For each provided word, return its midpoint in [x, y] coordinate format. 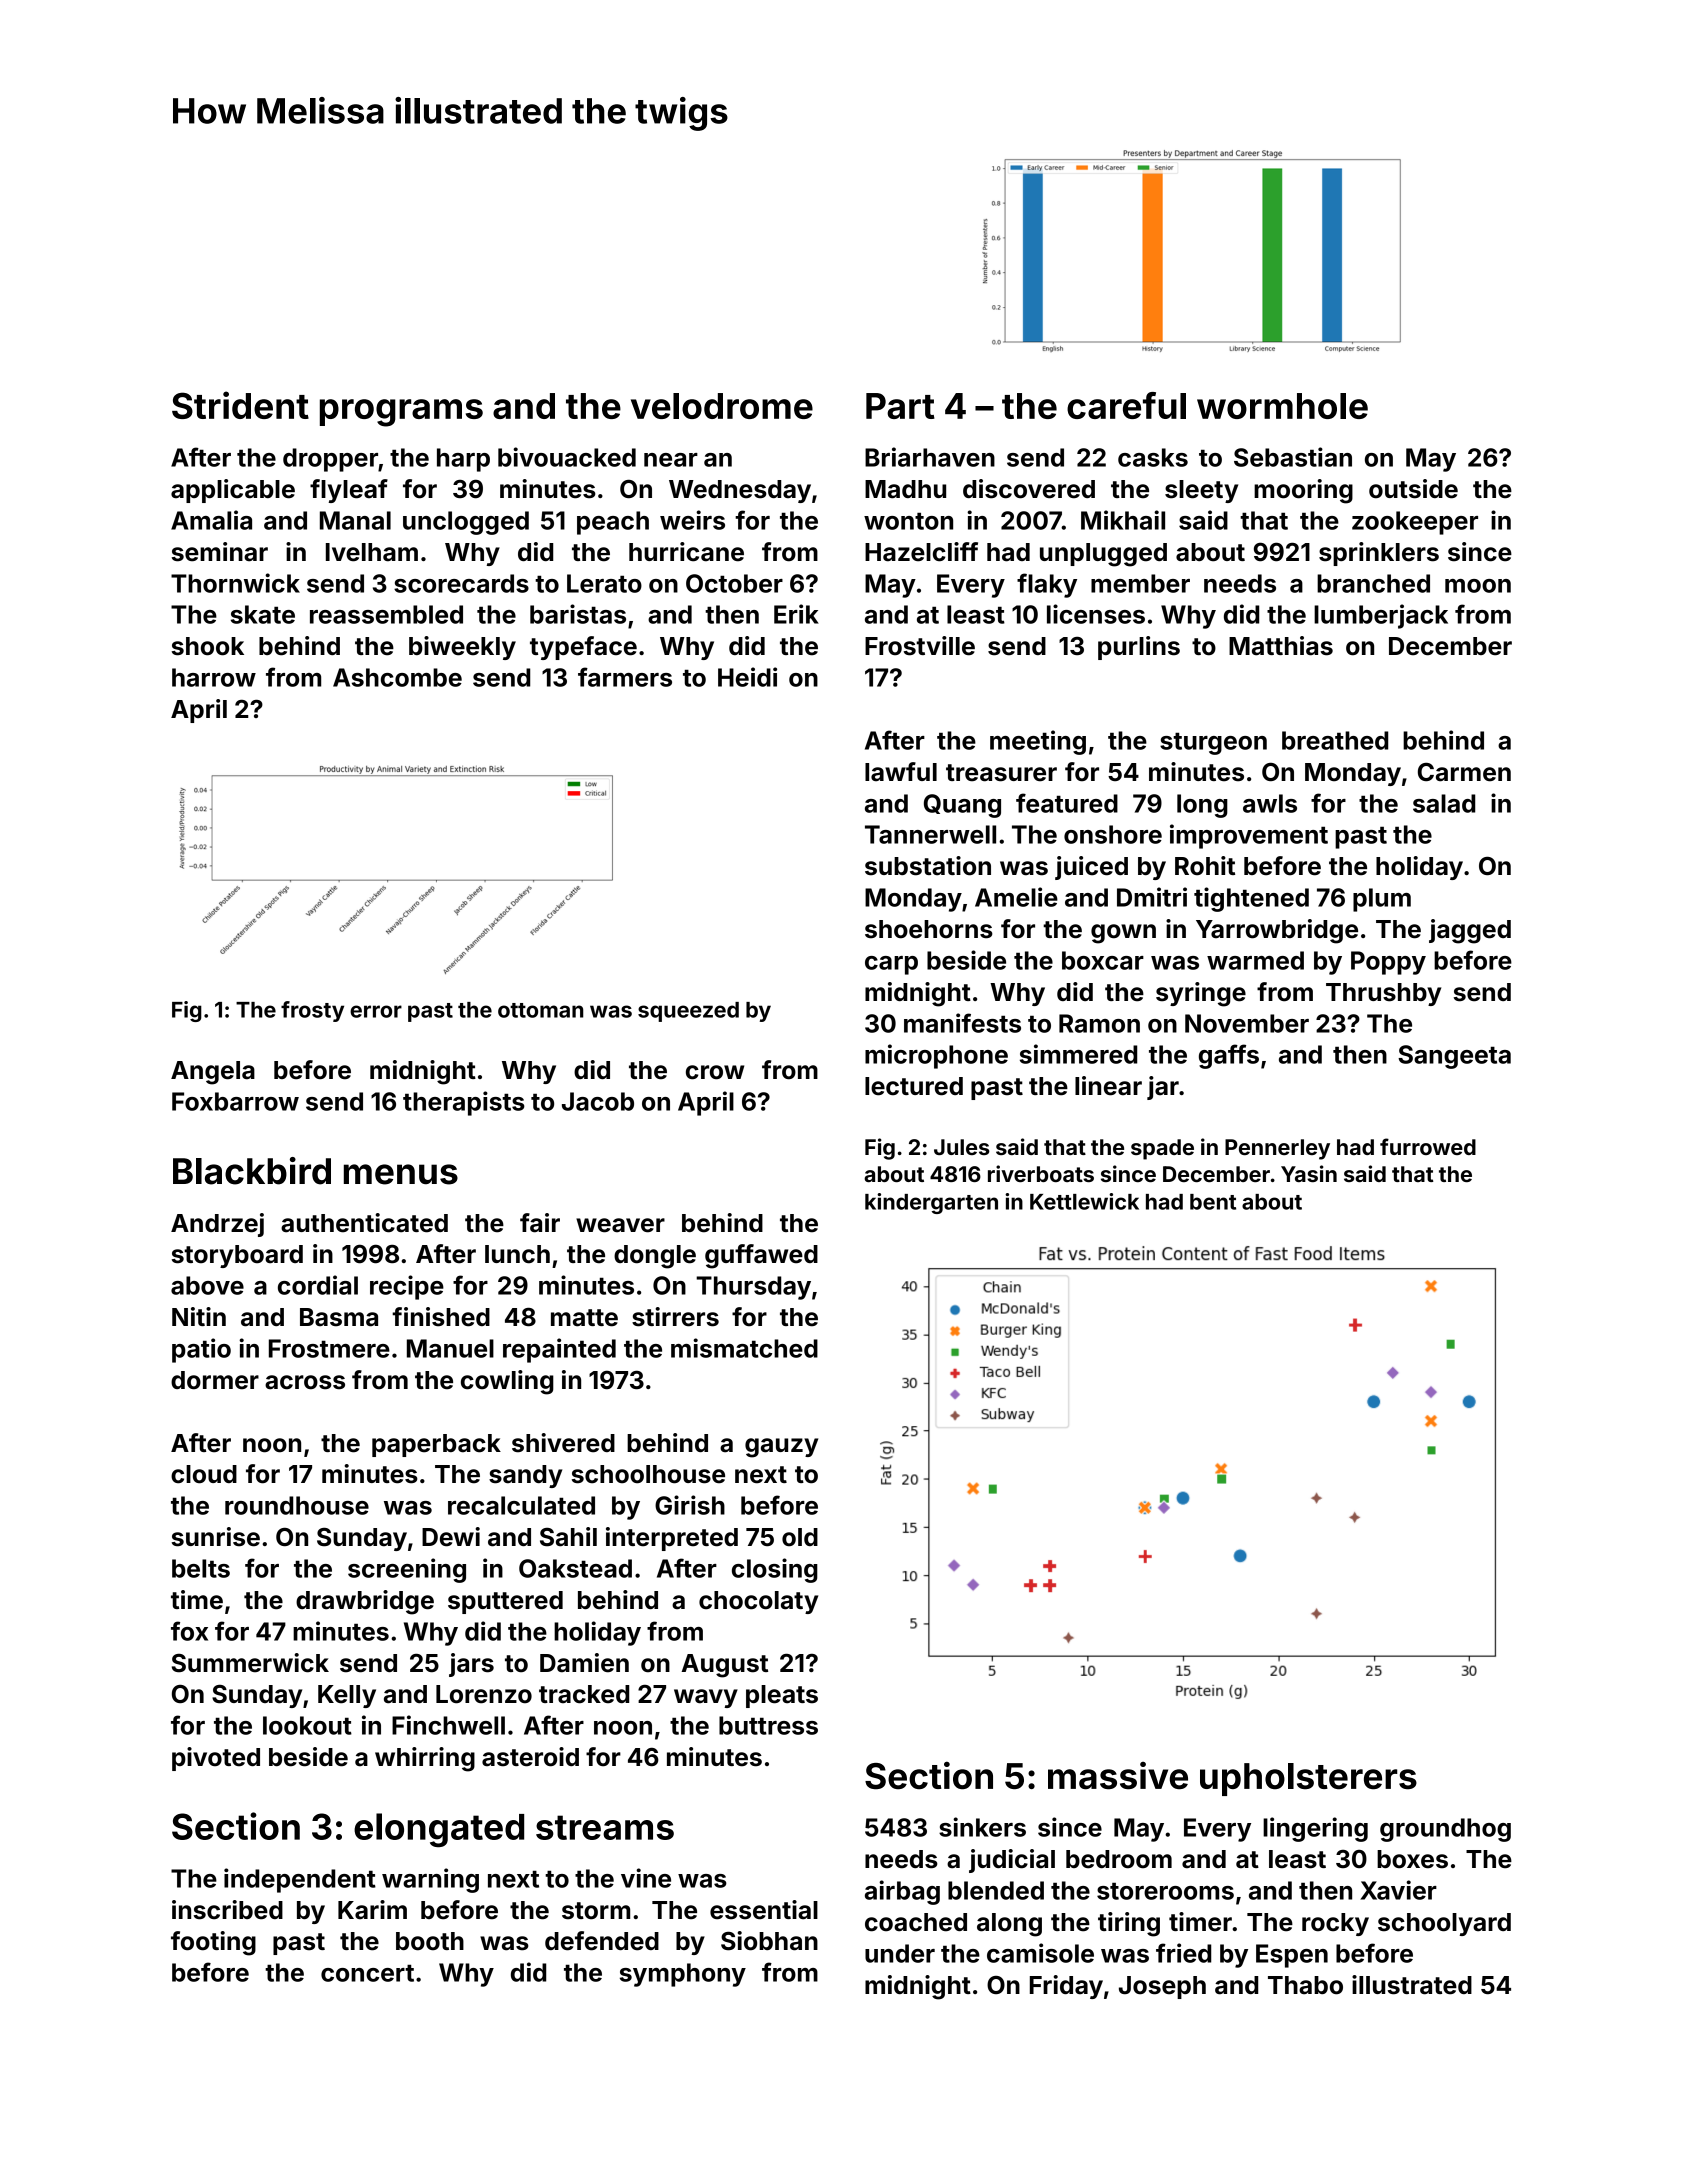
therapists [464, 1103]
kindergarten [931, 1203]
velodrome [722, 406]
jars [471, 1665]
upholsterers [1308, 1779]
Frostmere [329, 1348]
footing [213, 1943]
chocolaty [758, 1602]
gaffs [1229, 1056]
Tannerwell [930, 834]
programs [401, 413]
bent [1213, 1202]
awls [1270, 803]
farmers [625, 677]
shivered [563, 1443]
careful [1126, 405]
